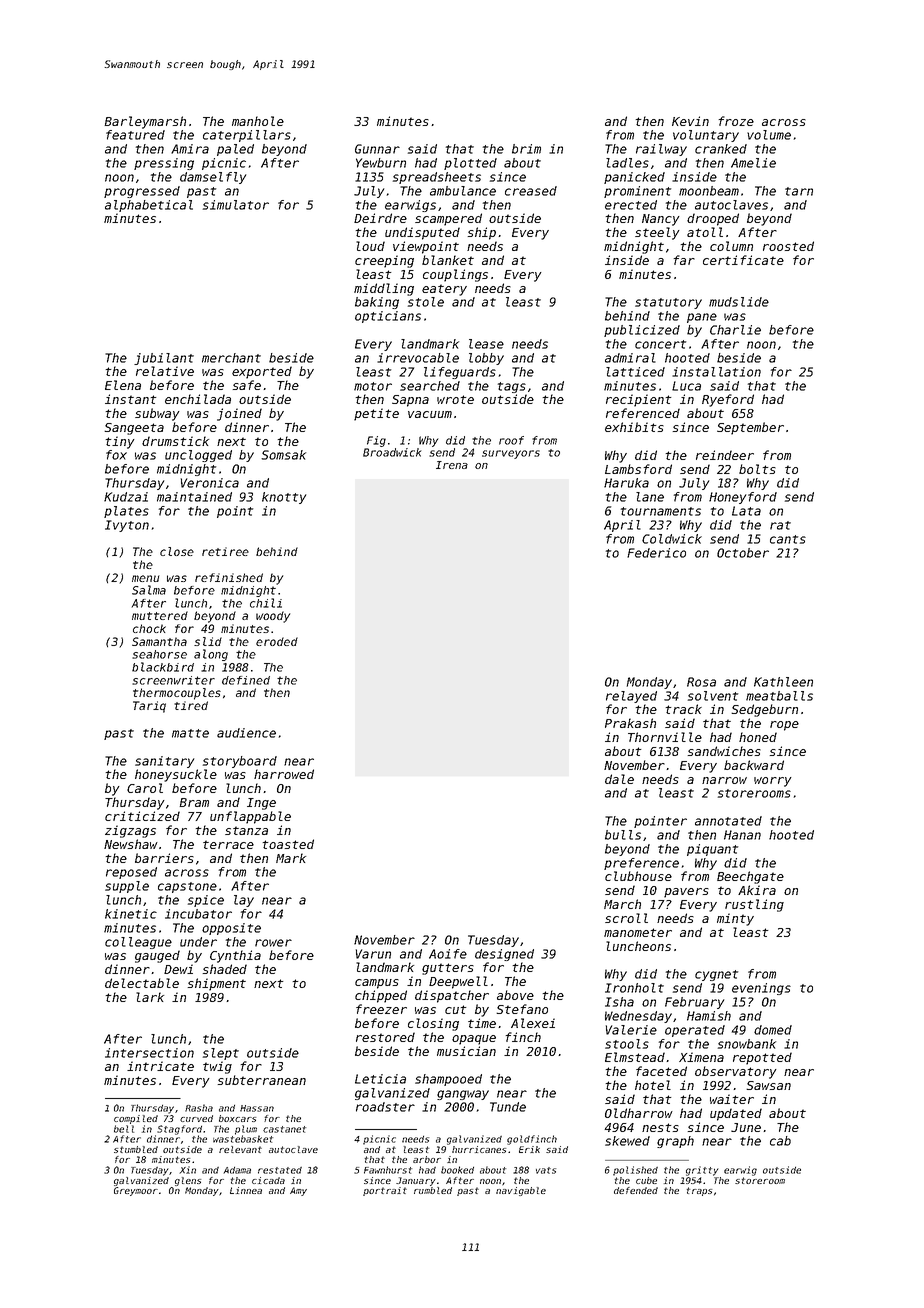 The width and height of the document is (924, 1308). Describe the element at coordinates (661, 1071) in the document. I see `faceted` at that location.
